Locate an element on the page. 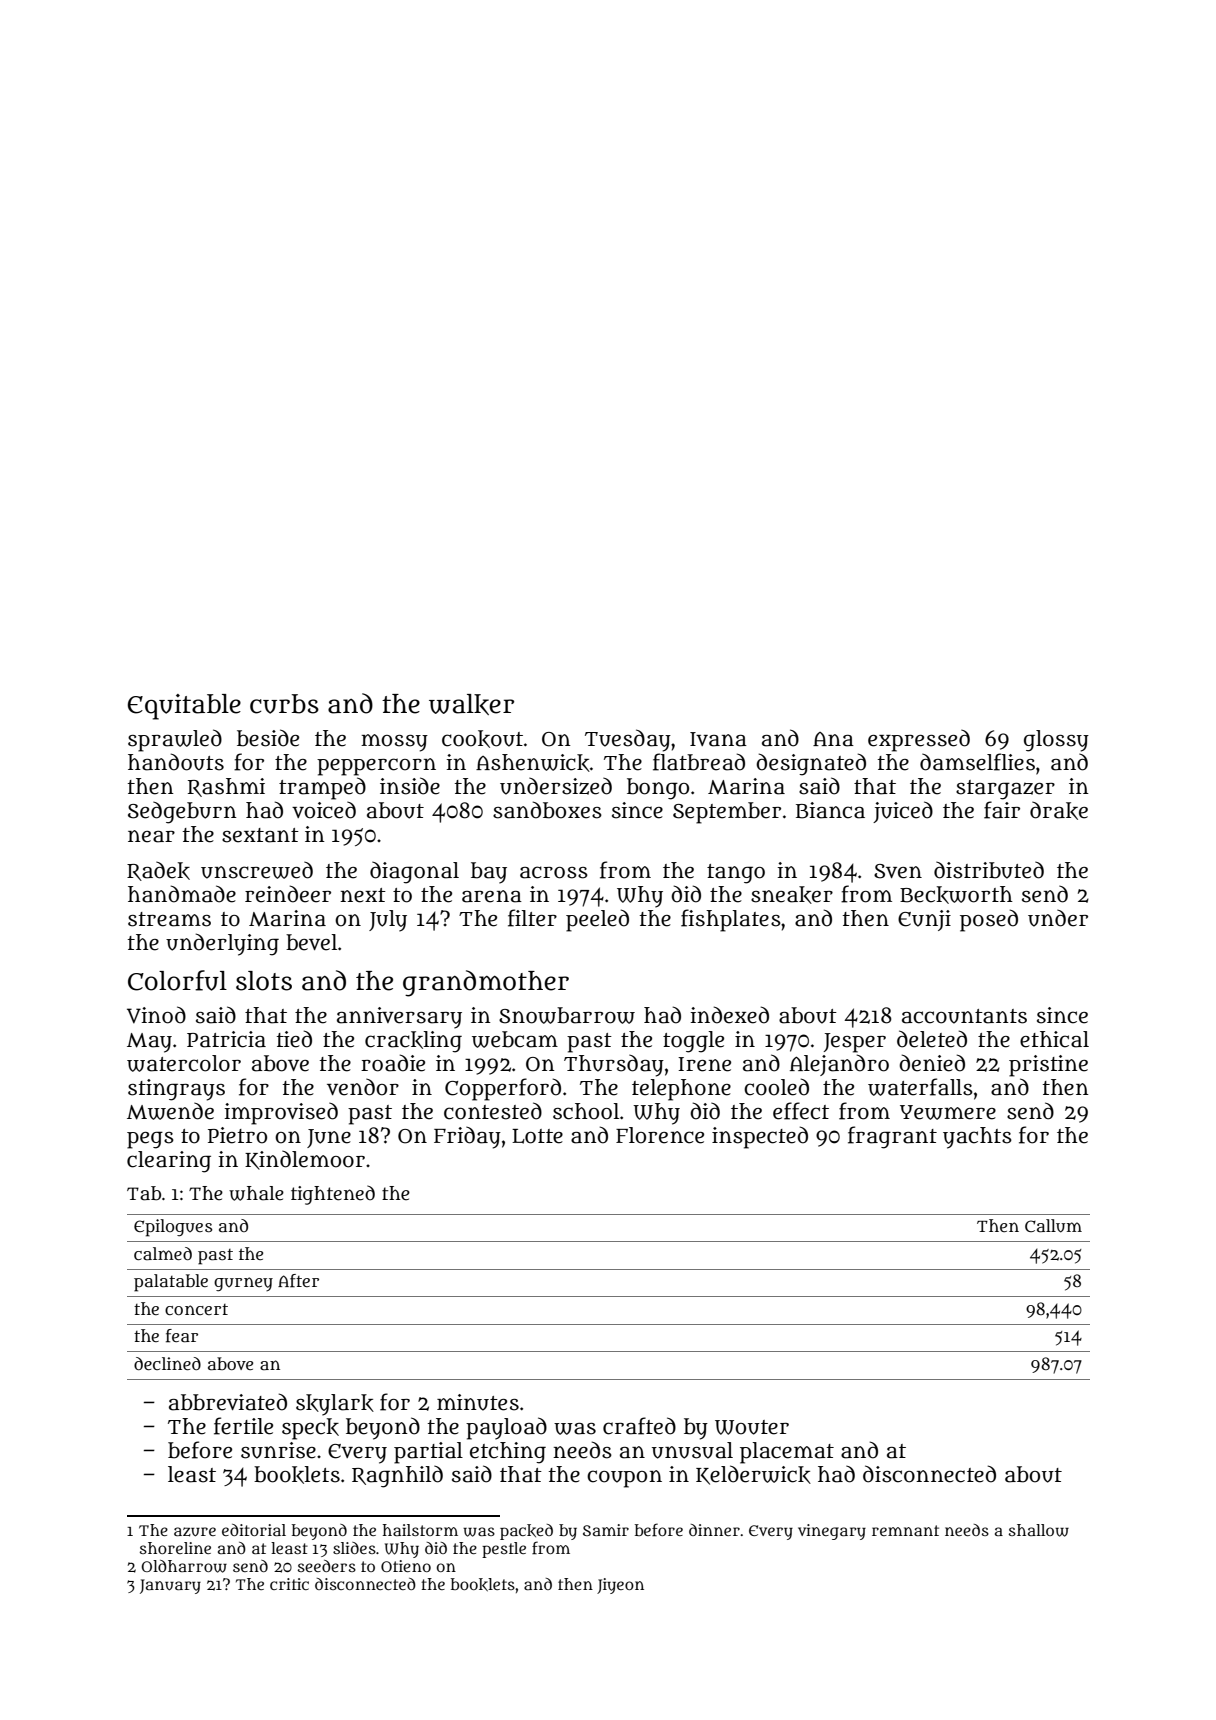 This page has height=1720, width=1216. ethical is located at coordinates (1054, 1039).
